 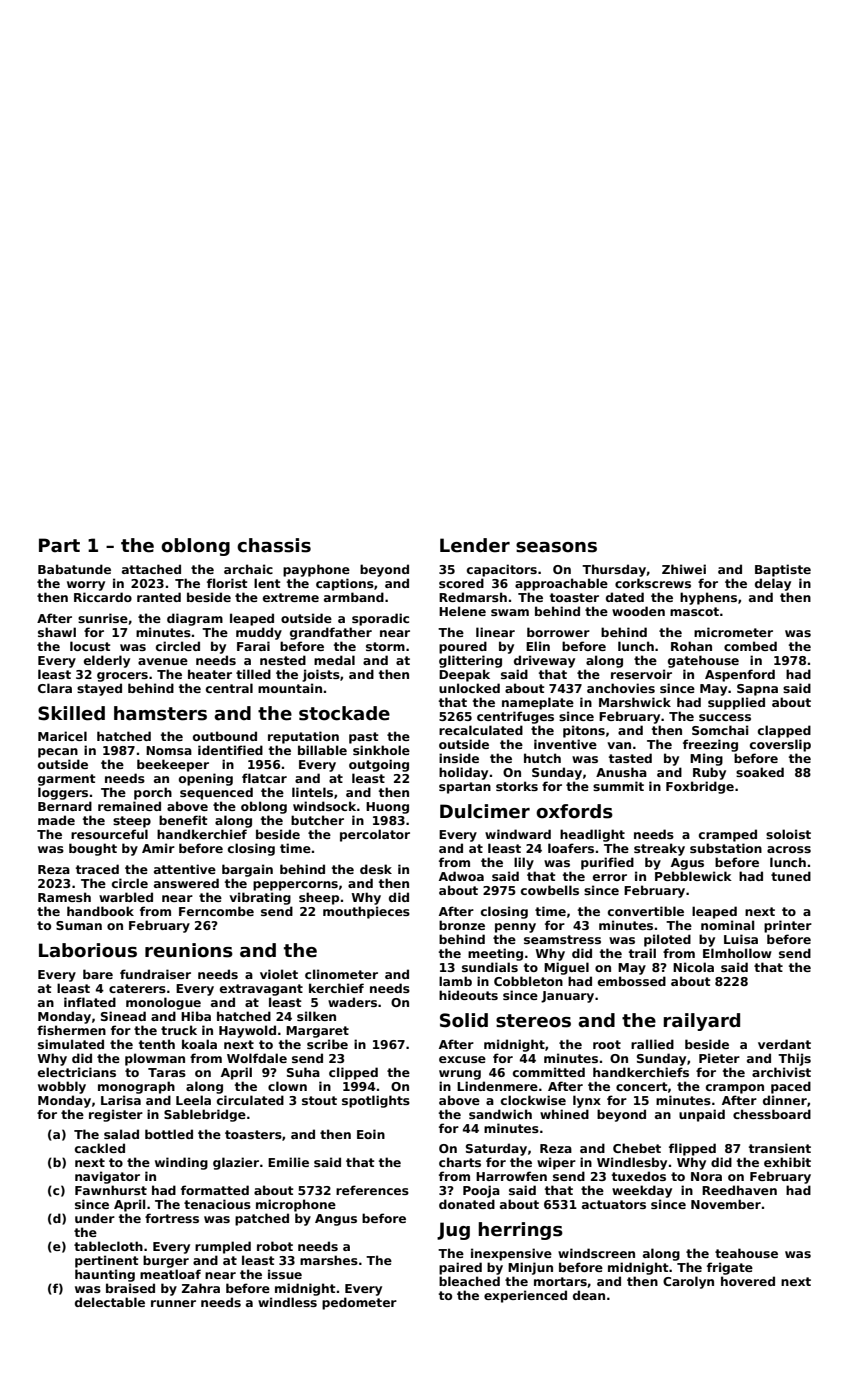 What do you see at coordinates (172, 1218) in the screenshot?
I see `fortress` at bounding box center [172, 1218].
